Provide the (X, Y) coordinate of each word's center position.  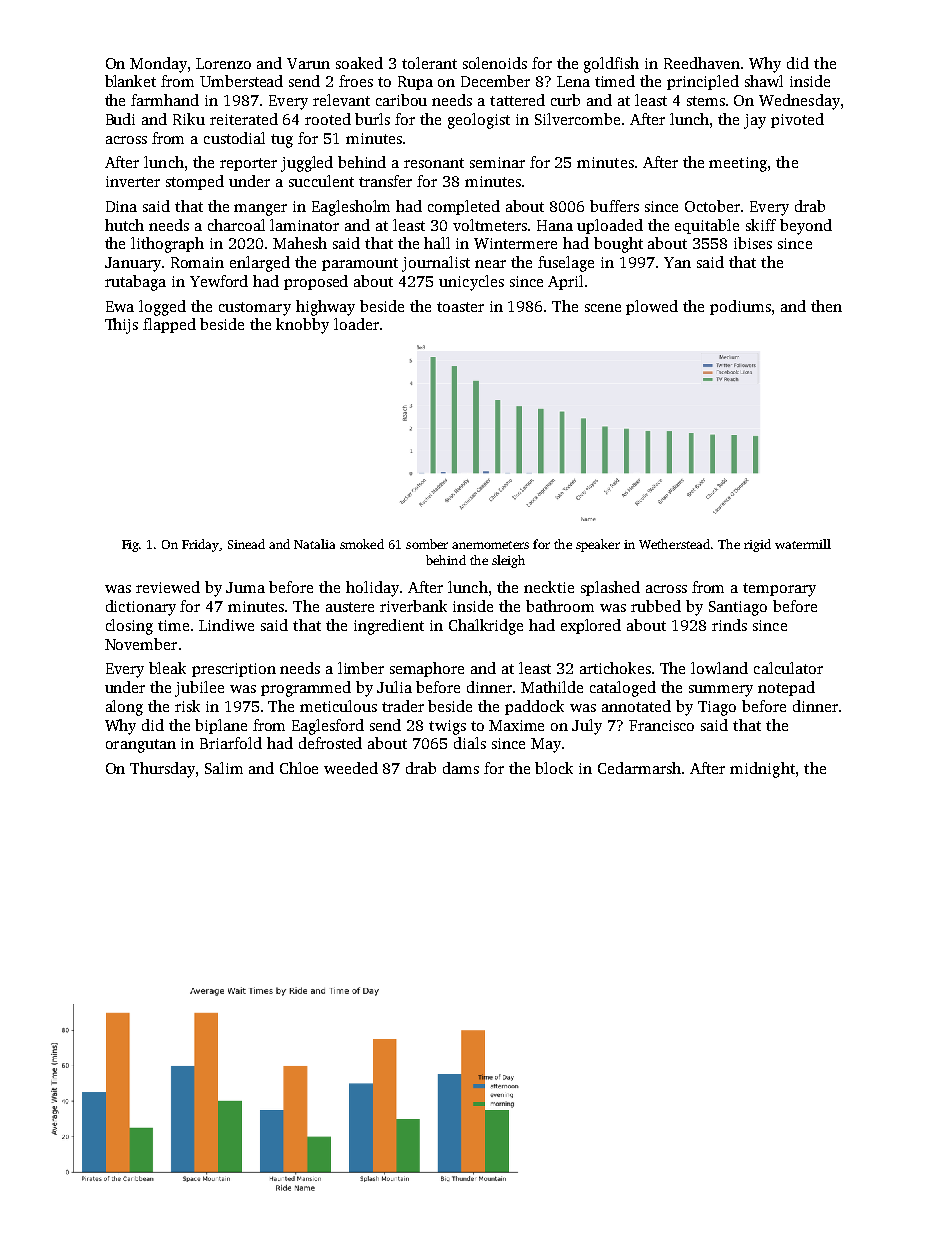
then (826, 306)
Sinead (246, 544)
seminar (497, 162)
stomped (195, 182)
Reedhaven (702, 63)
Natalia (314, 544)
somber (427, 544)
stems (706, 101)
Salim (224, 768)
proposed (316, 282)
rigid (757, 545)
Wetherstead (674, 544)
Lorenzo (223, 63)
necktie (549, 587)
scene (603, 308)
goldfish (611, 65)
